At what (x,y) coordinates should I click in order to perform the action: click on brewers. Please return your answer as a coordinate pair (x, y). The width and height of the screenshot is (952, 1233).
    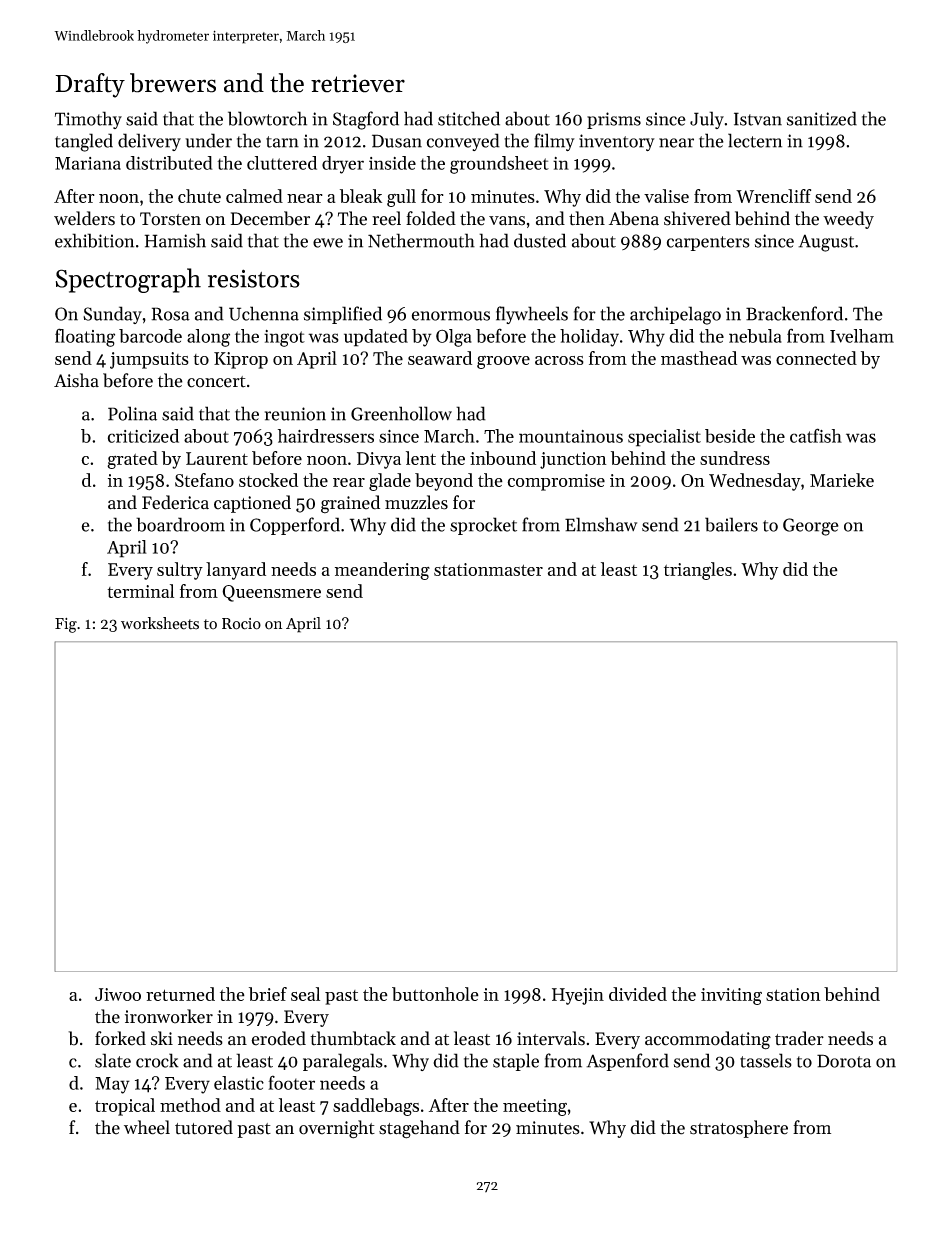
    Looking at the image, I should click on (173, 83).
